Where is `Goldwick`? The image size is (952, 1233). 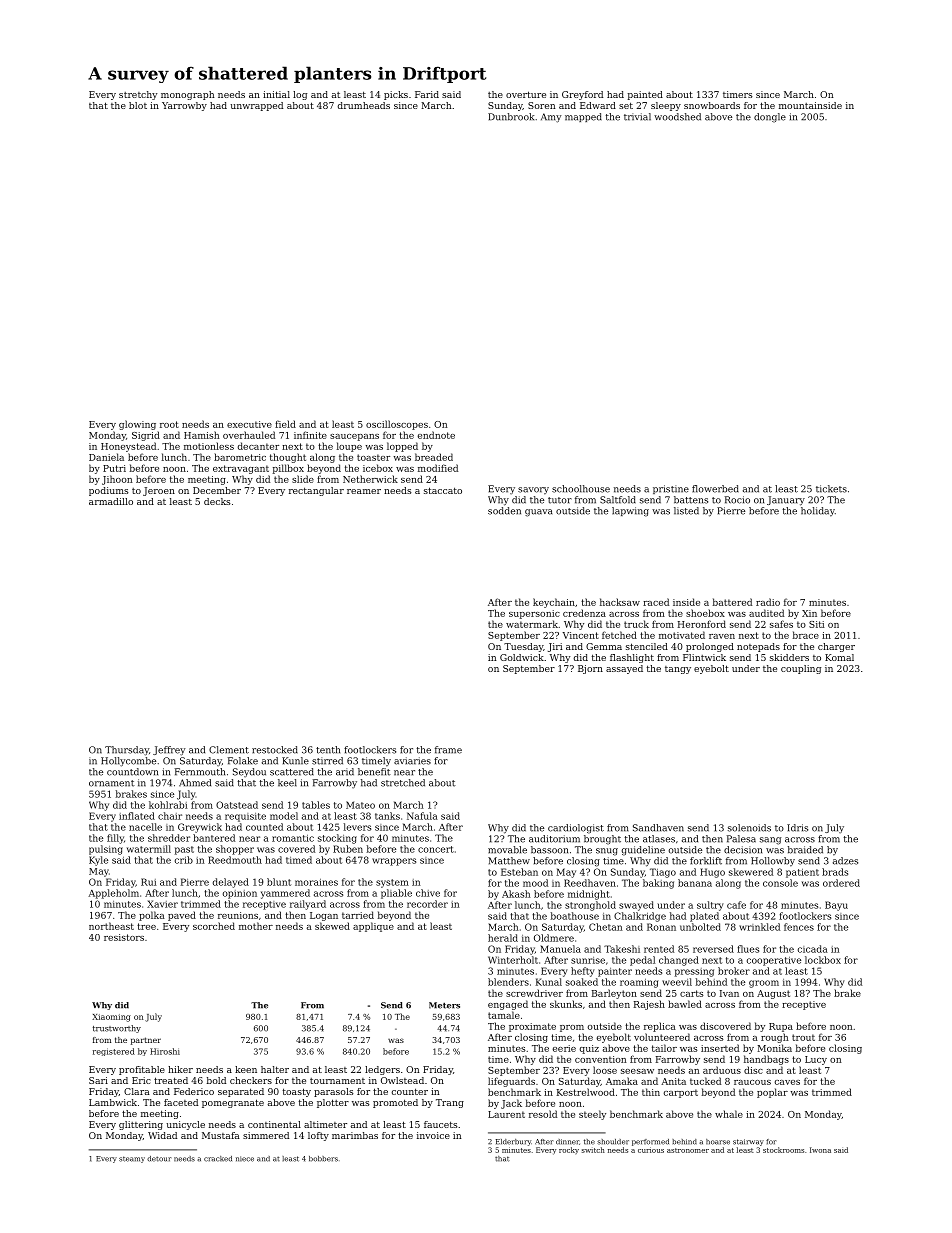
Goldwick is located at coordinates (522, 657).
